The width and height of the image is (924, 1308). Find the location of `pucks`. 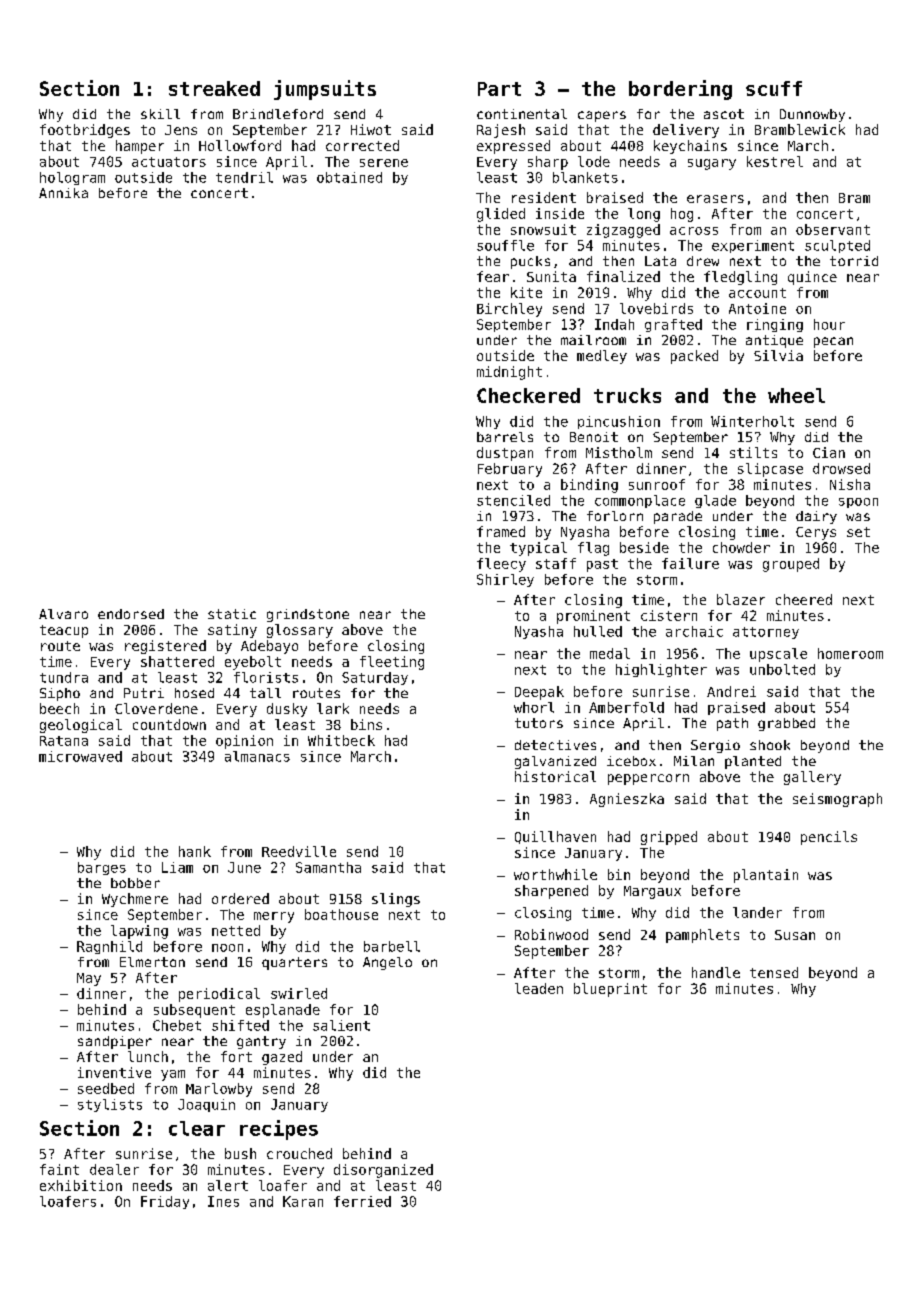

pucks is located at coordinates (530, 262).
